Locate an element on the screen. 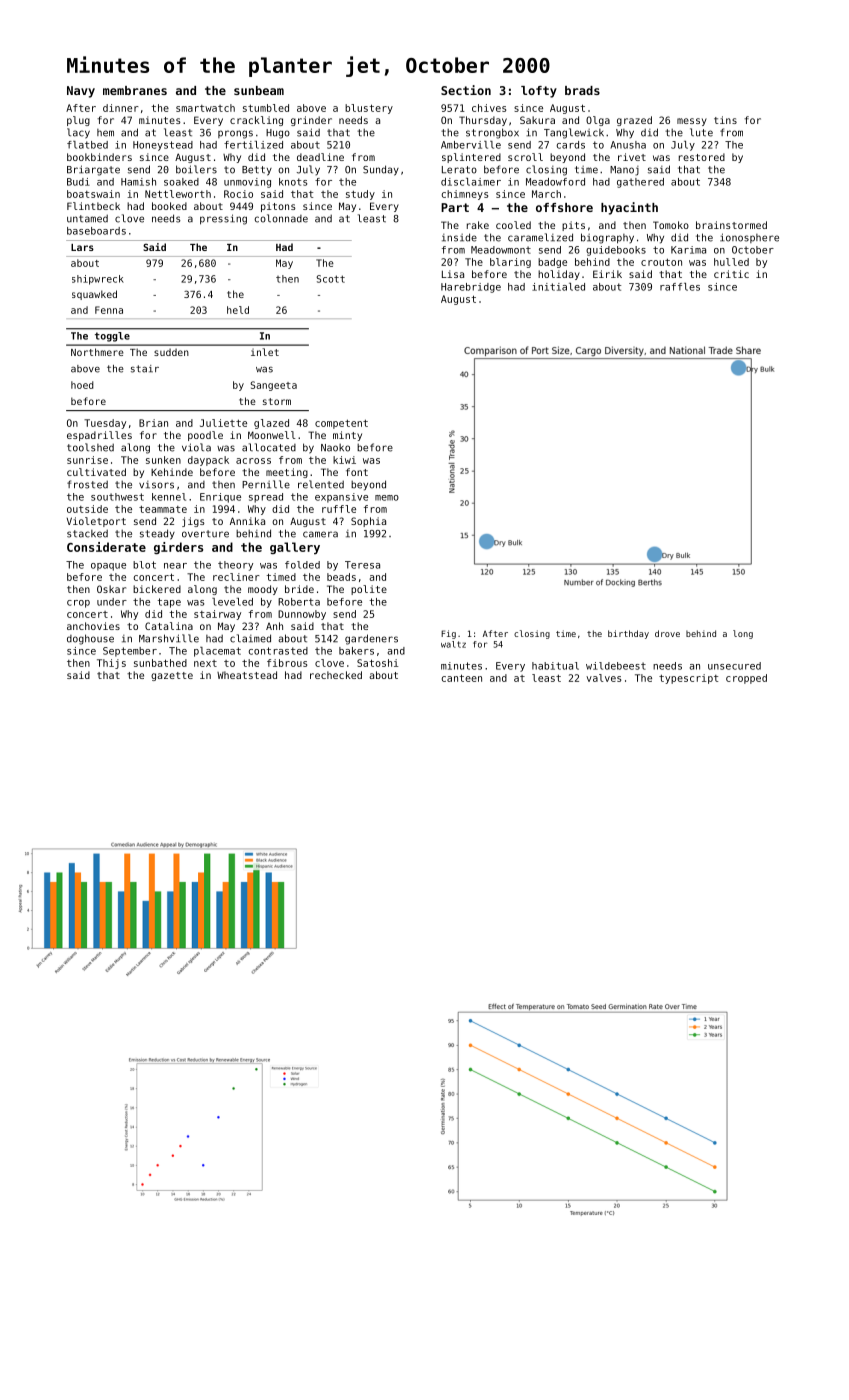 The width and height of the screenshot is (849, 1400). Section is located at coordinates (466, 90).
